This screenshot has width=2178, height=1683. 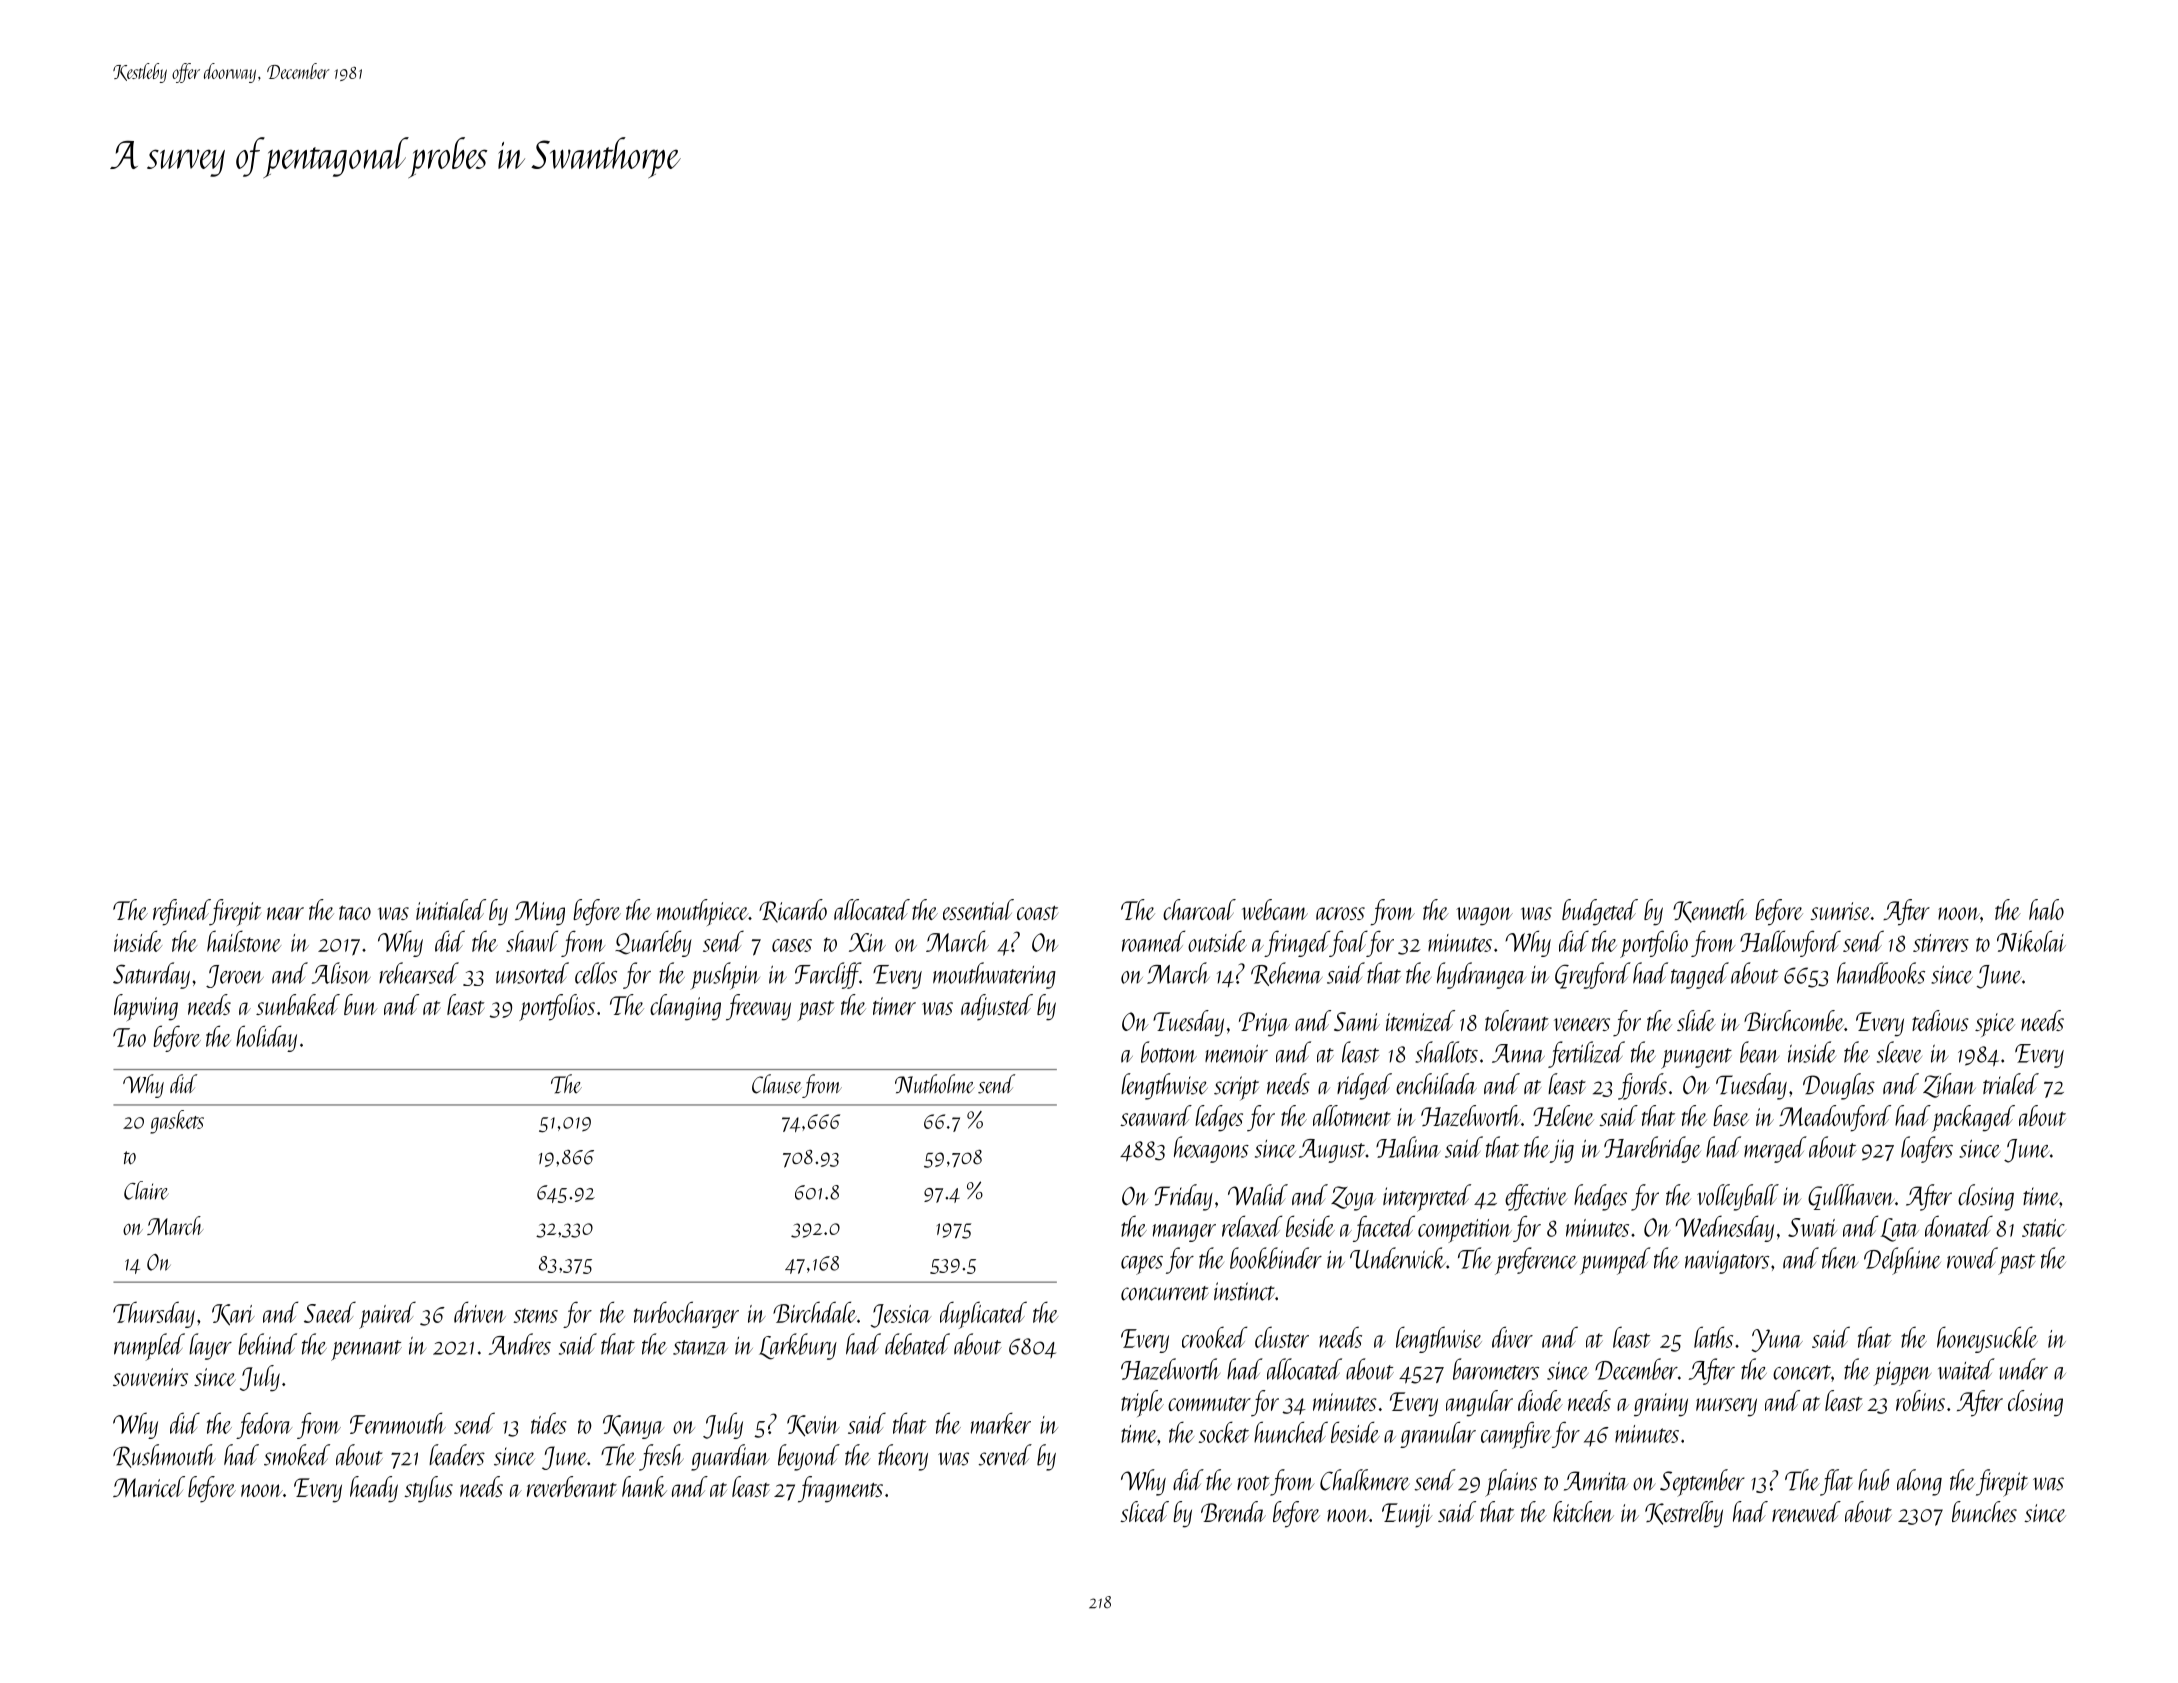 What do you see at coordinates (129, 1037) in the screenshot?
I see `Tao` at bounding box center [129, 1037].
